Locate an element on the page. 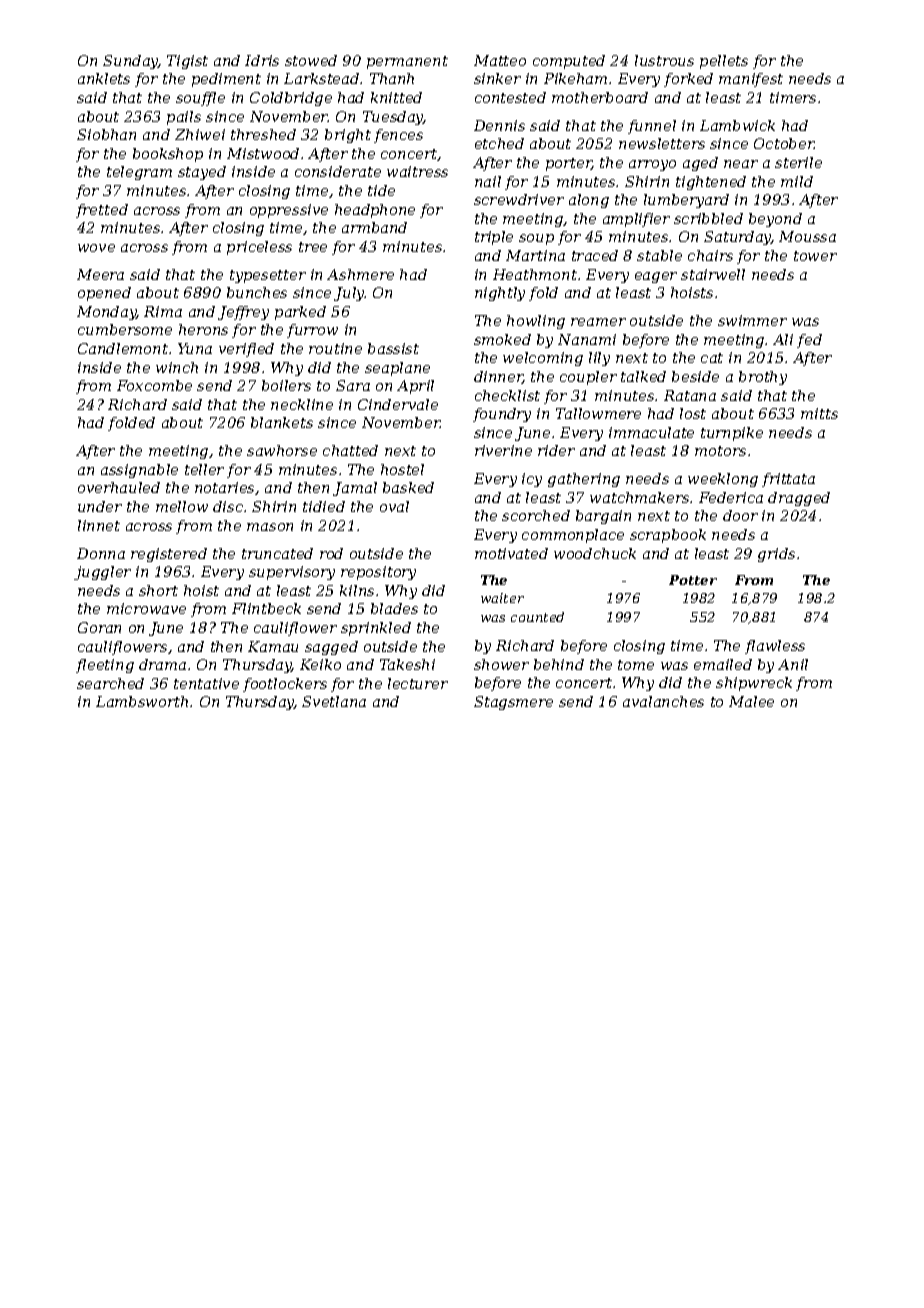  anklets is located at coordinates (104, 78).
